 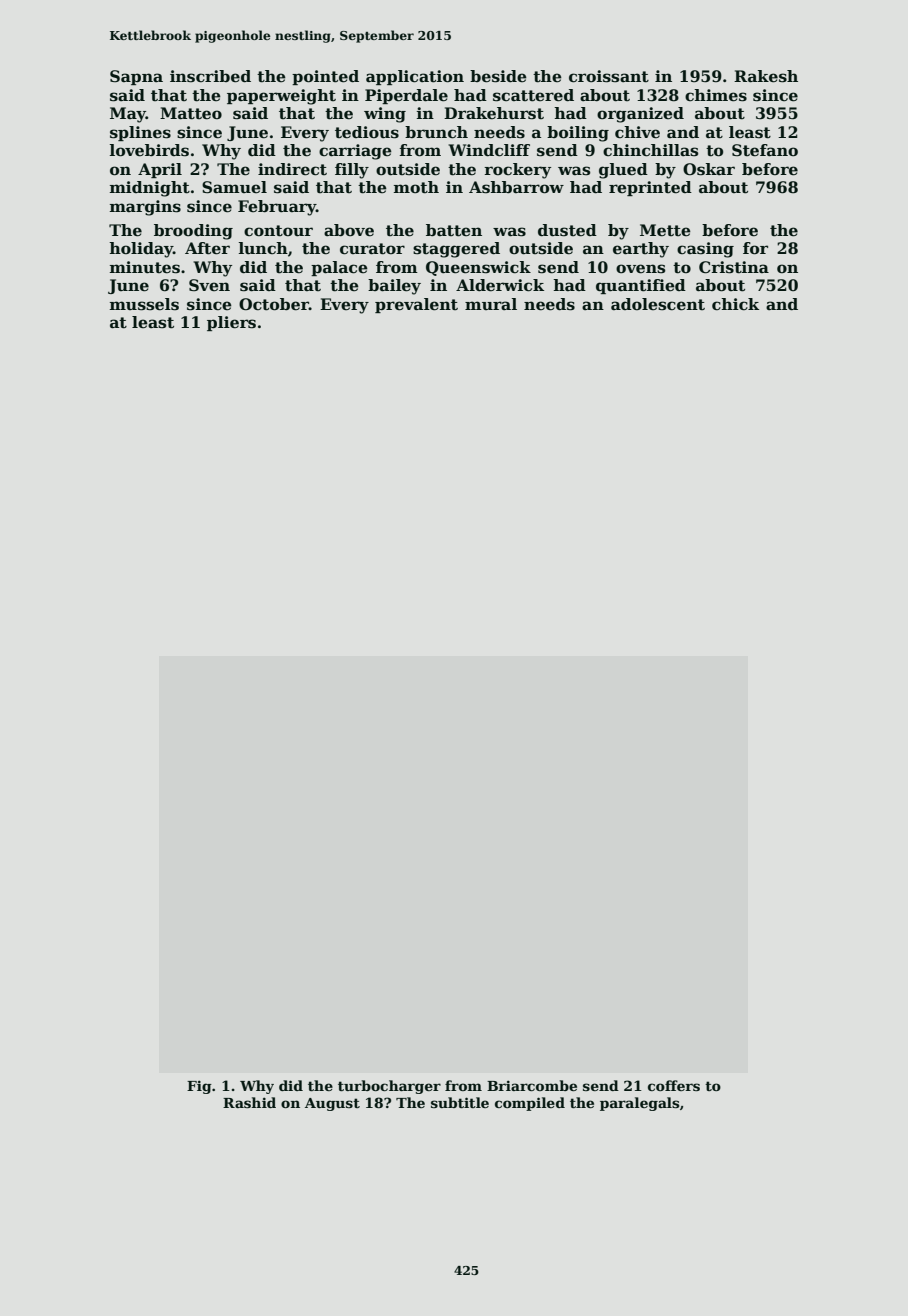 I want to click on pliers, so click(x=231, y=323).
